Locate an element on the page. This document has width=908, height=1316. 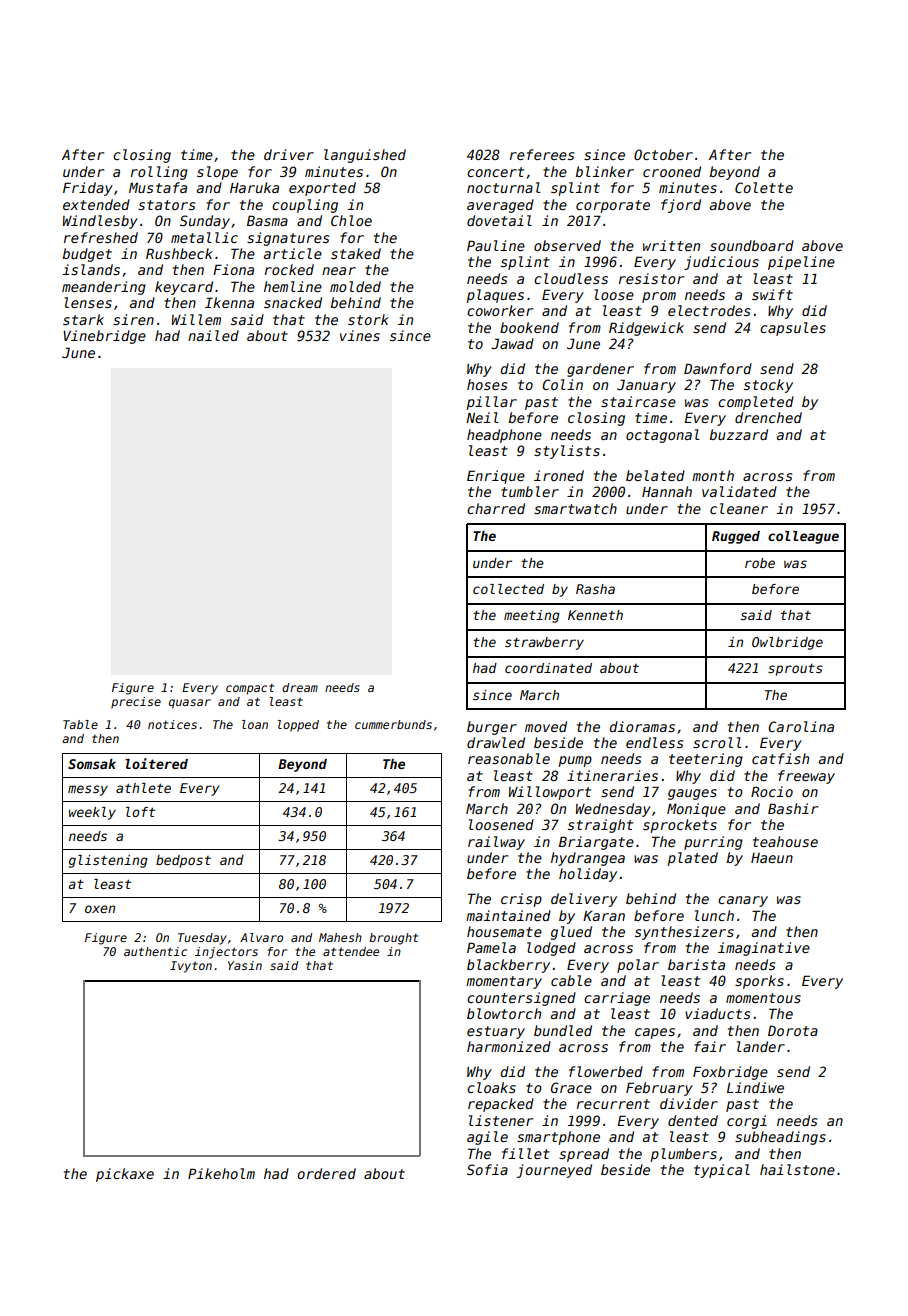
charred is located at coordinates (496, 508).
